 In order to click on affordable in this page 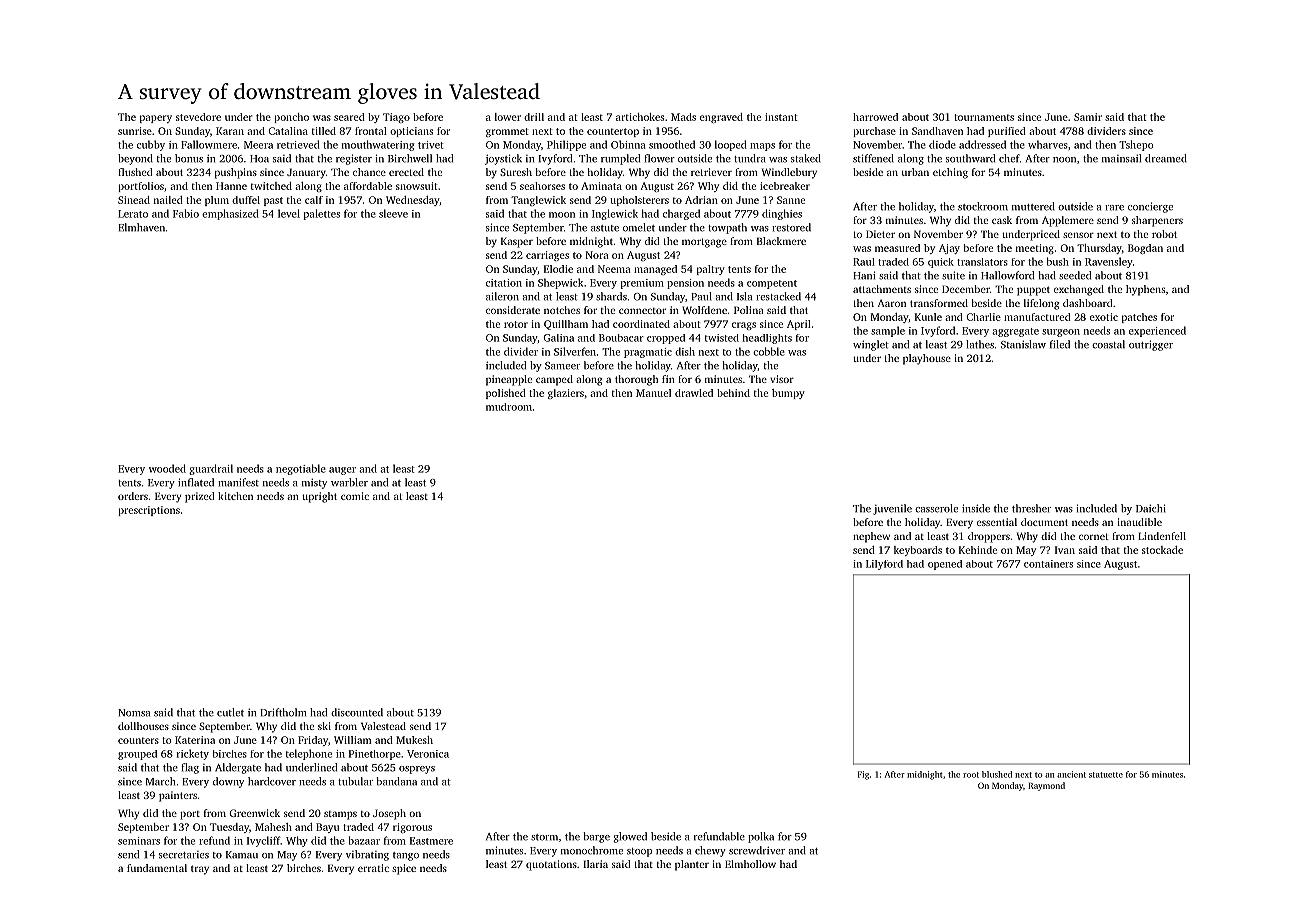, I will do `click(368, 186)`.
